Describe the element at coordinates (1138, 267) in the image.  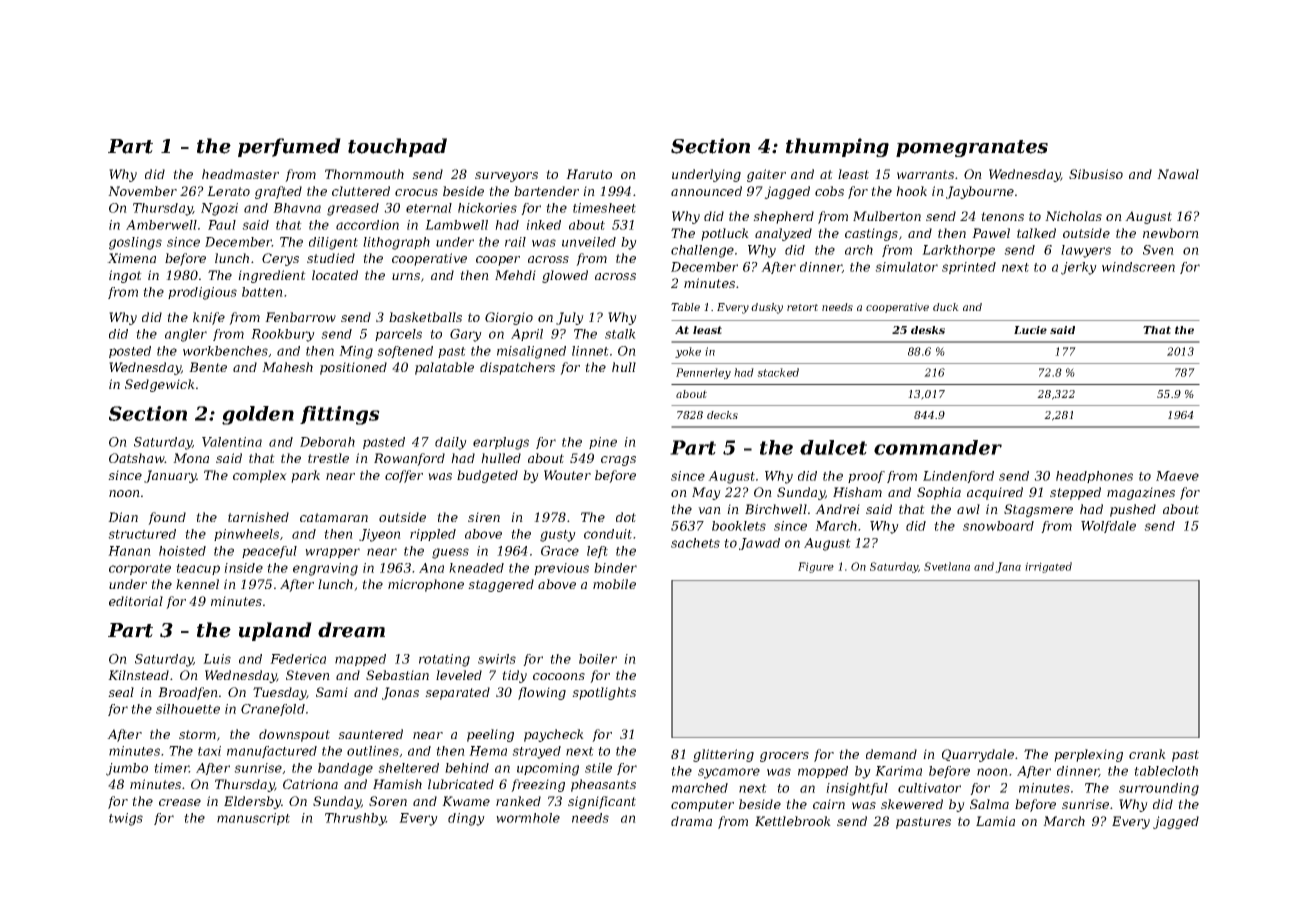
I see `windscreen` at that location.
